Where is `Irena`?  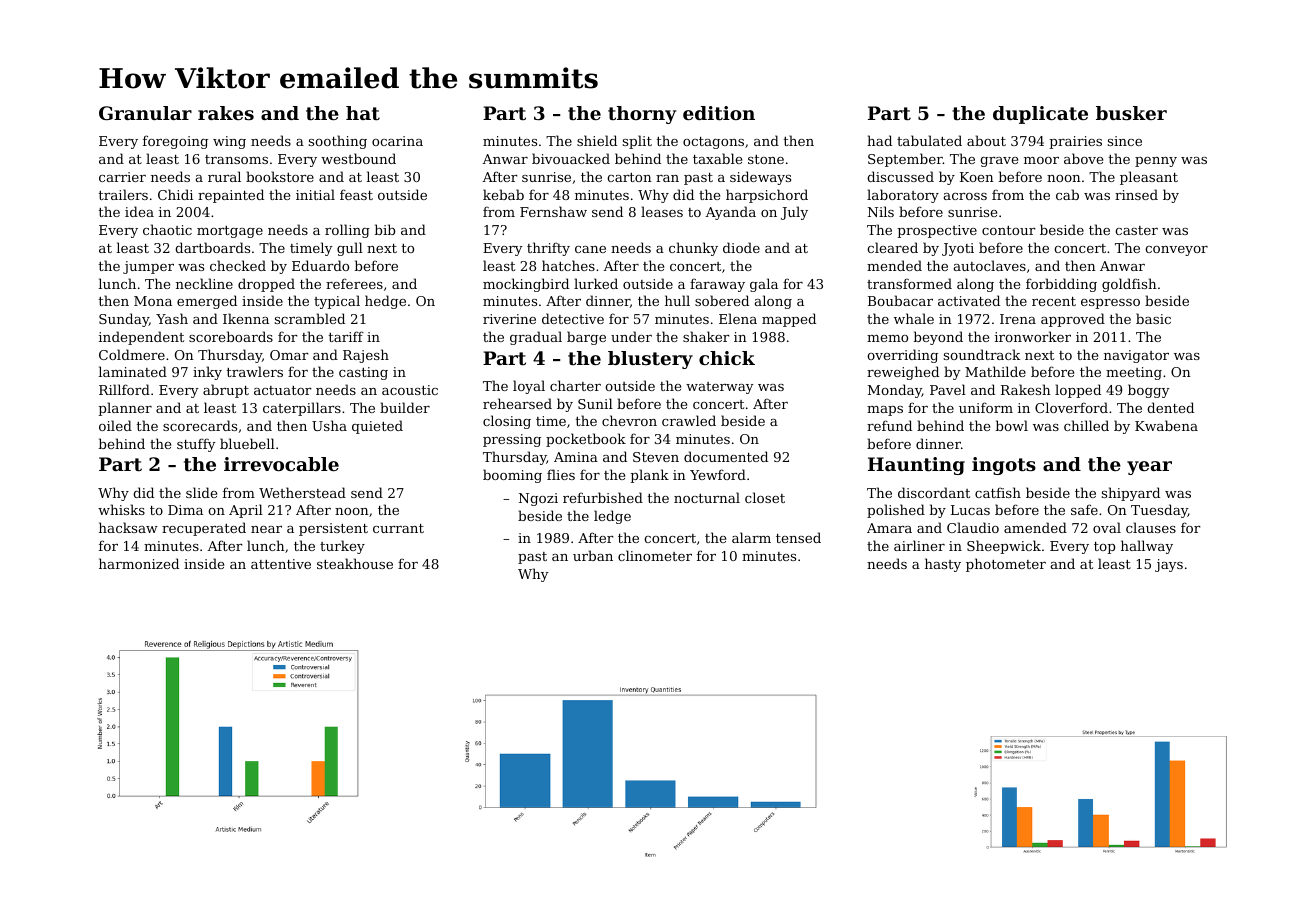
Irena is located at coordinates (1018, 319).
